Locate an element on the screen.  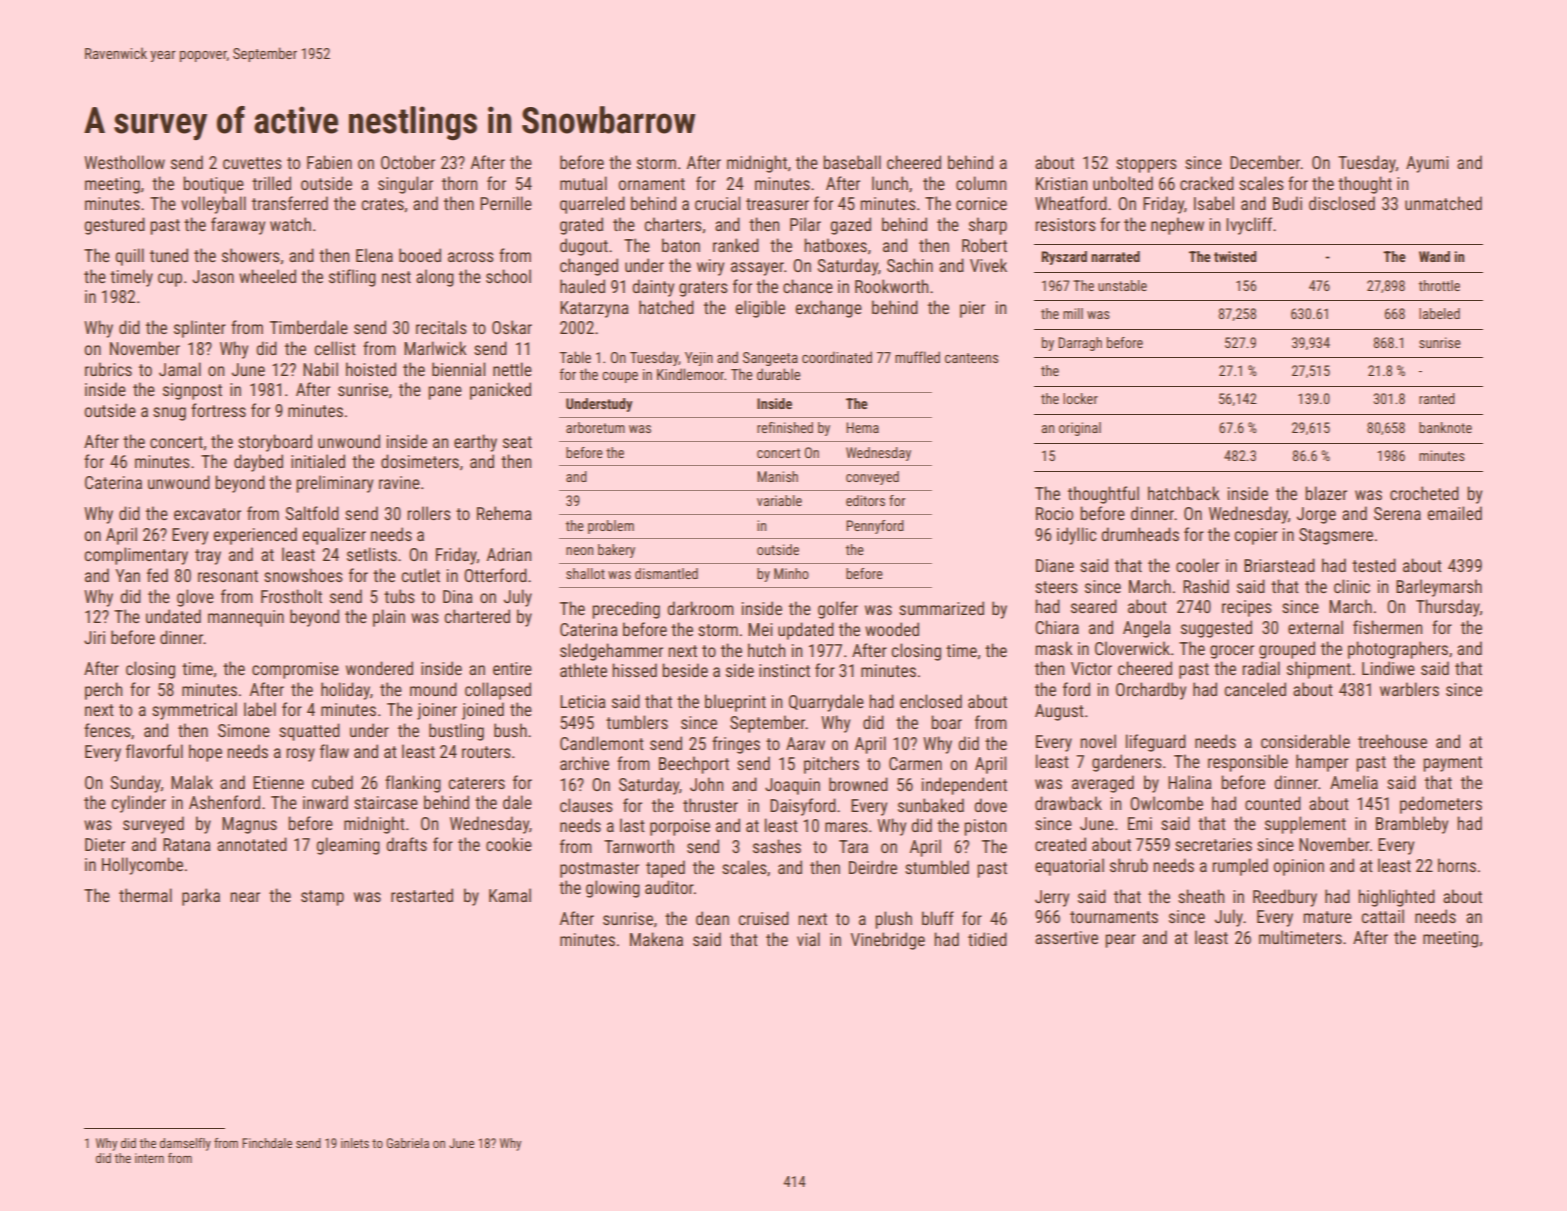
pear is located at coordinates (1120, 941).
